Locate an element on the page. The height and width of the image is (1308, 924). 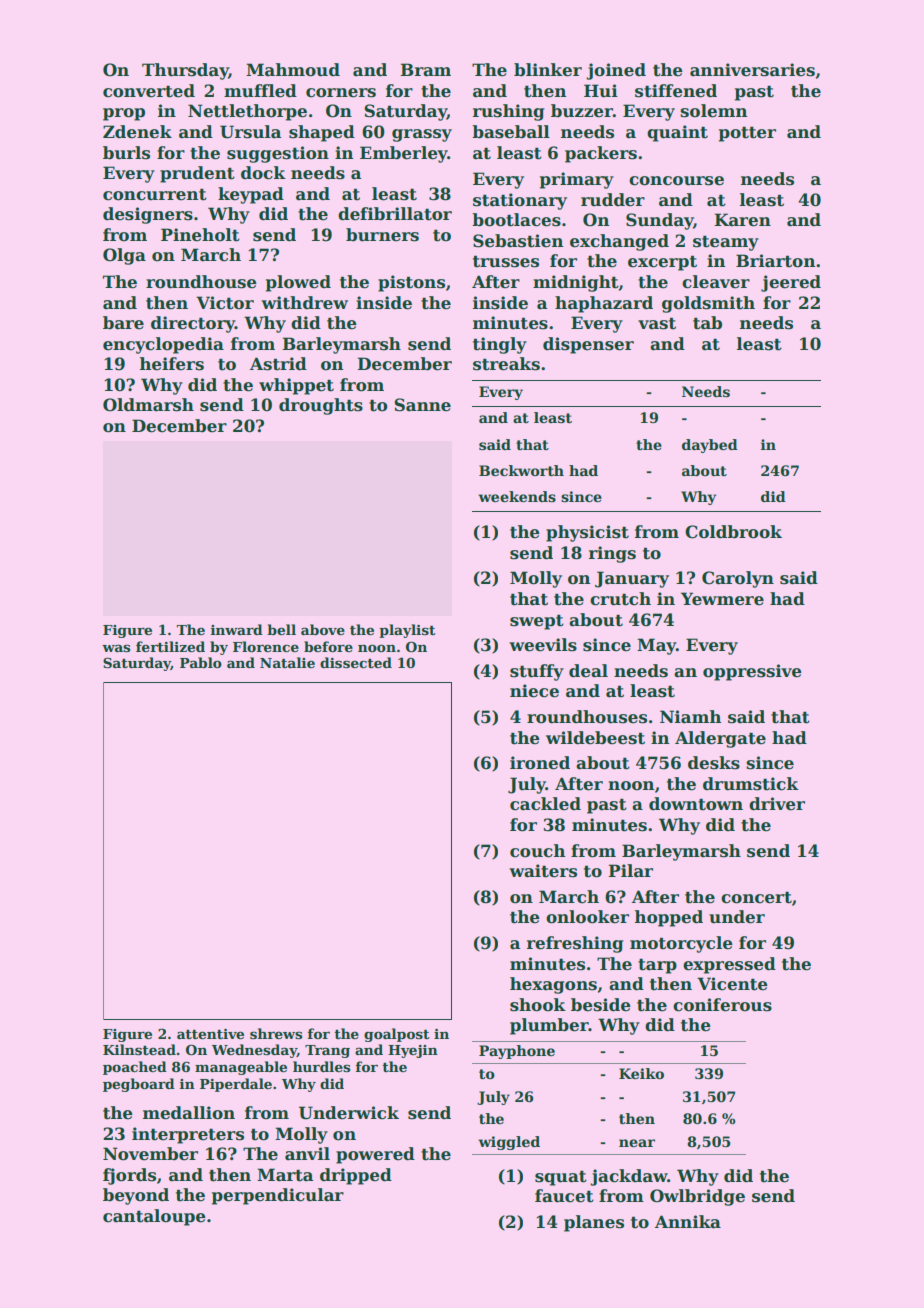
Pilar is located at coordinates (630, 871).
